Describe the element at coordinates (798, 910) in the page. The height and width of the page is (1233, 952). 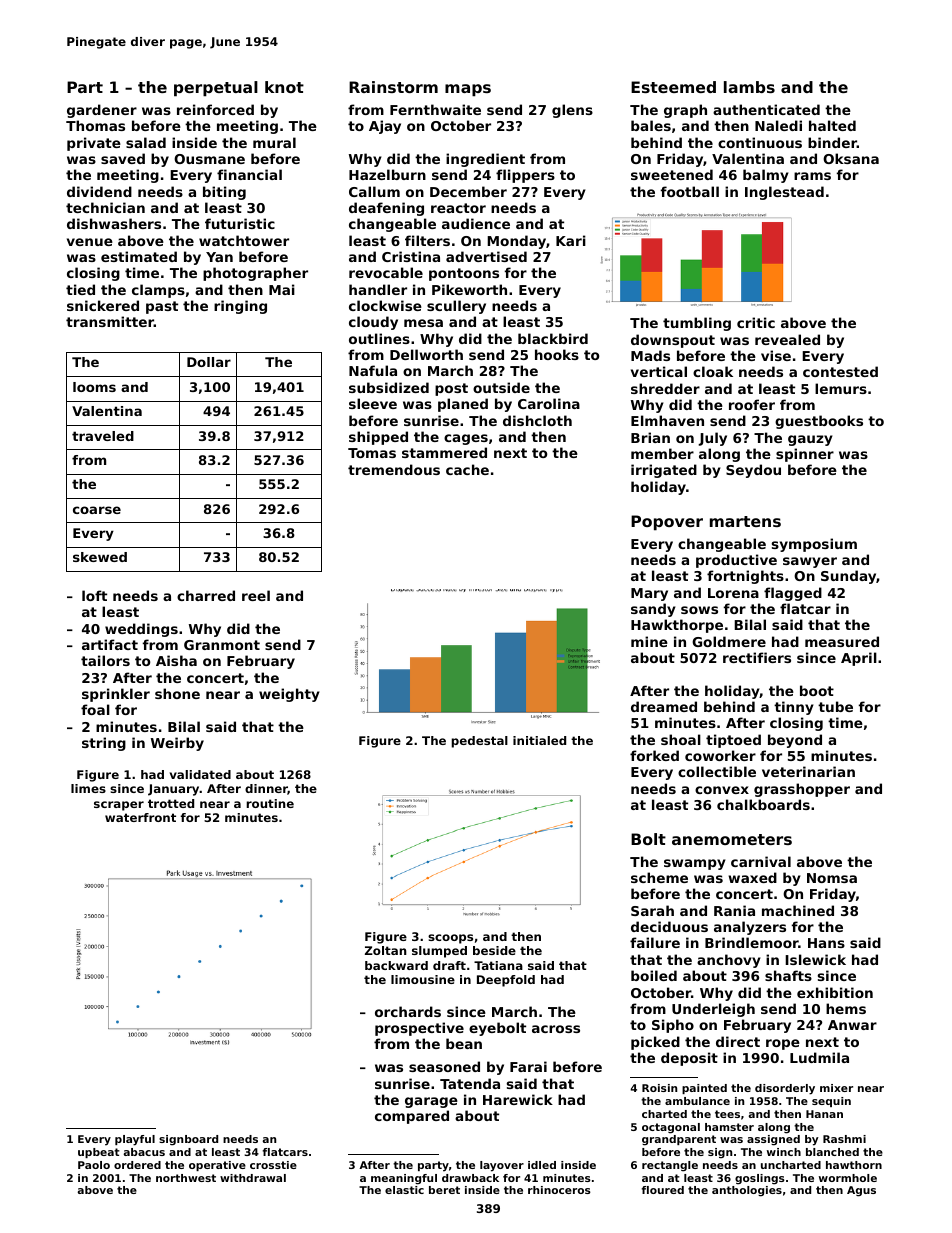
I see `machined` at that location.
